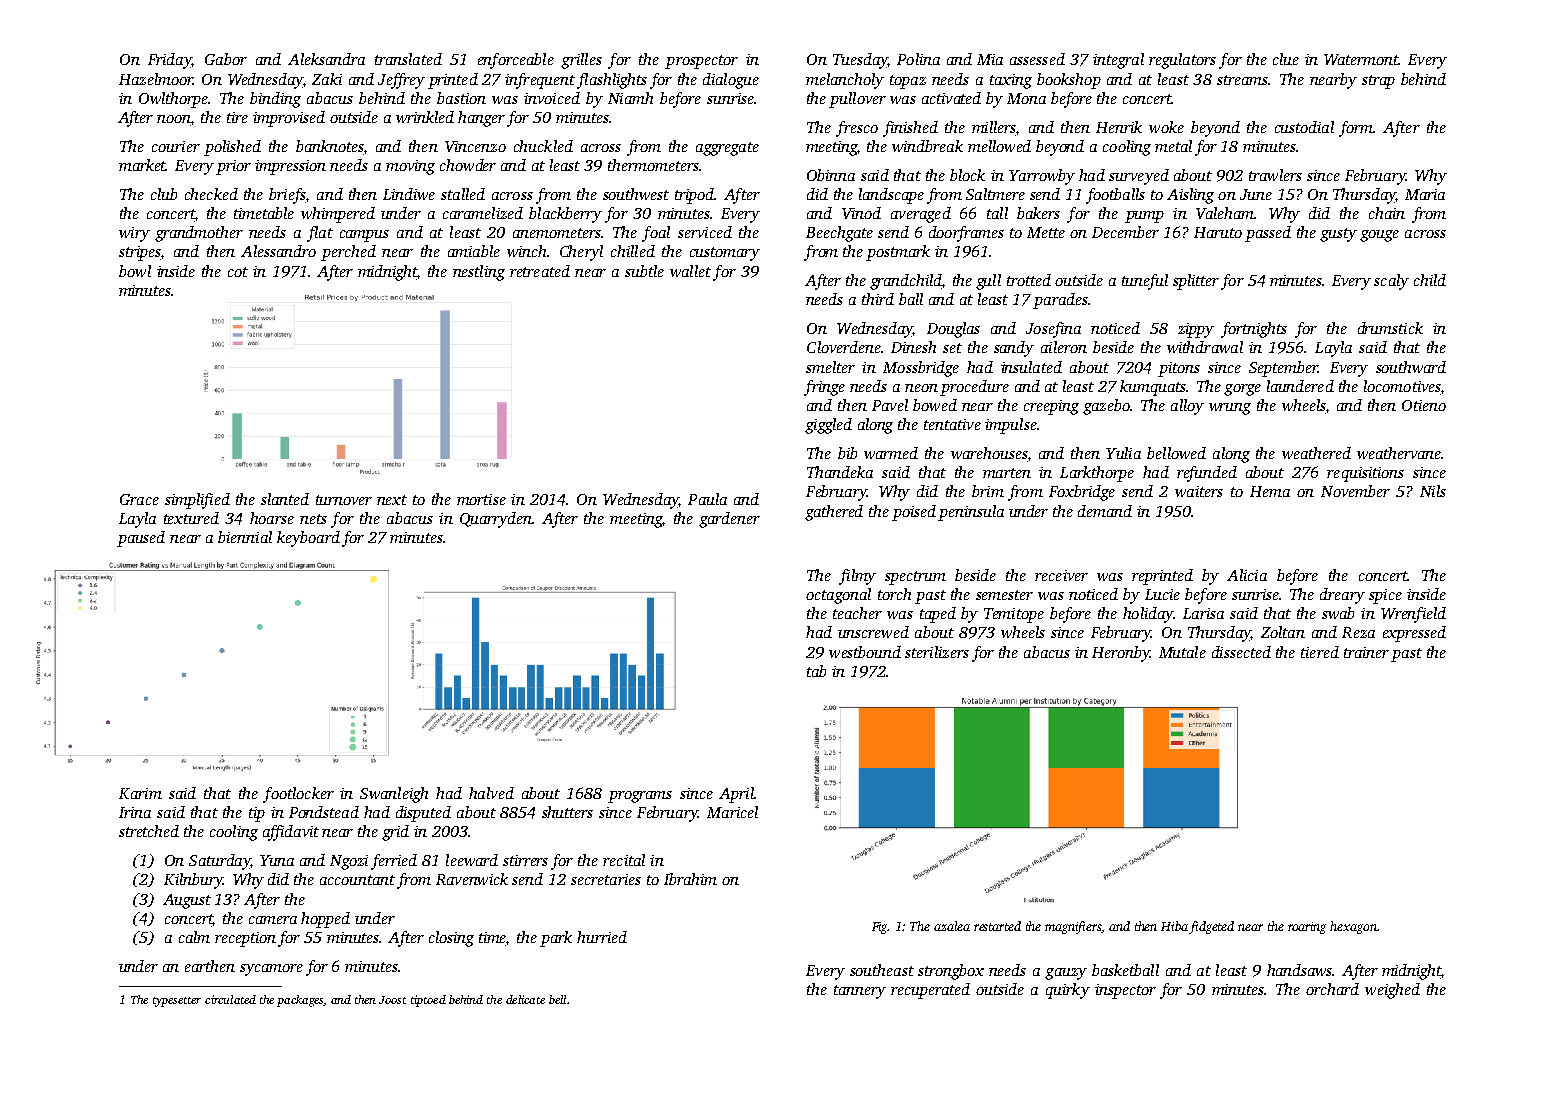 The width and height of the screenshot is (1565, 1107). I want to click on Mutale, so click(1182, 652).
